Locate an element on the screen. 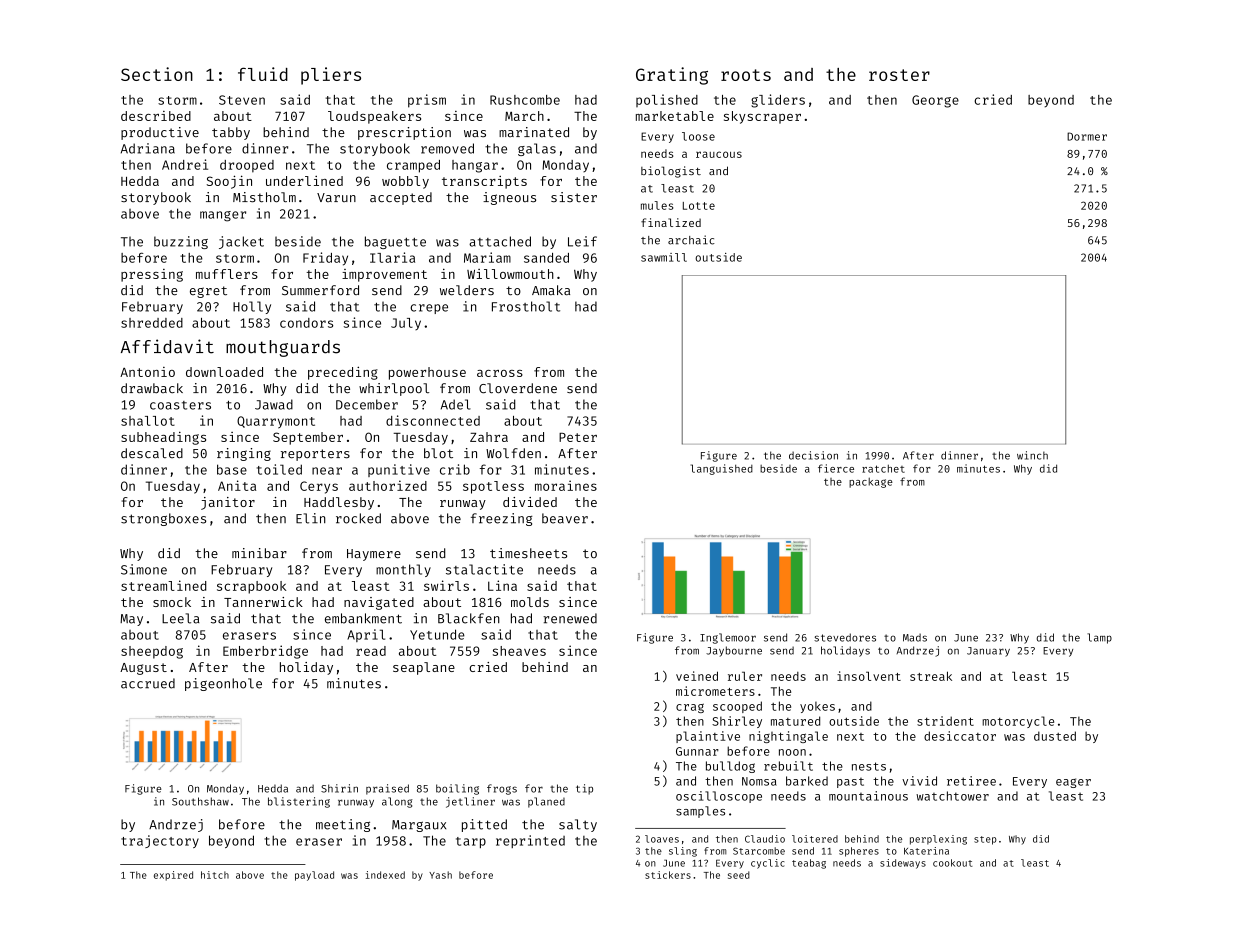 Image resolution: width=1233 pixels, height=952 pixels. marketable is located at coordinates (675, 116).
